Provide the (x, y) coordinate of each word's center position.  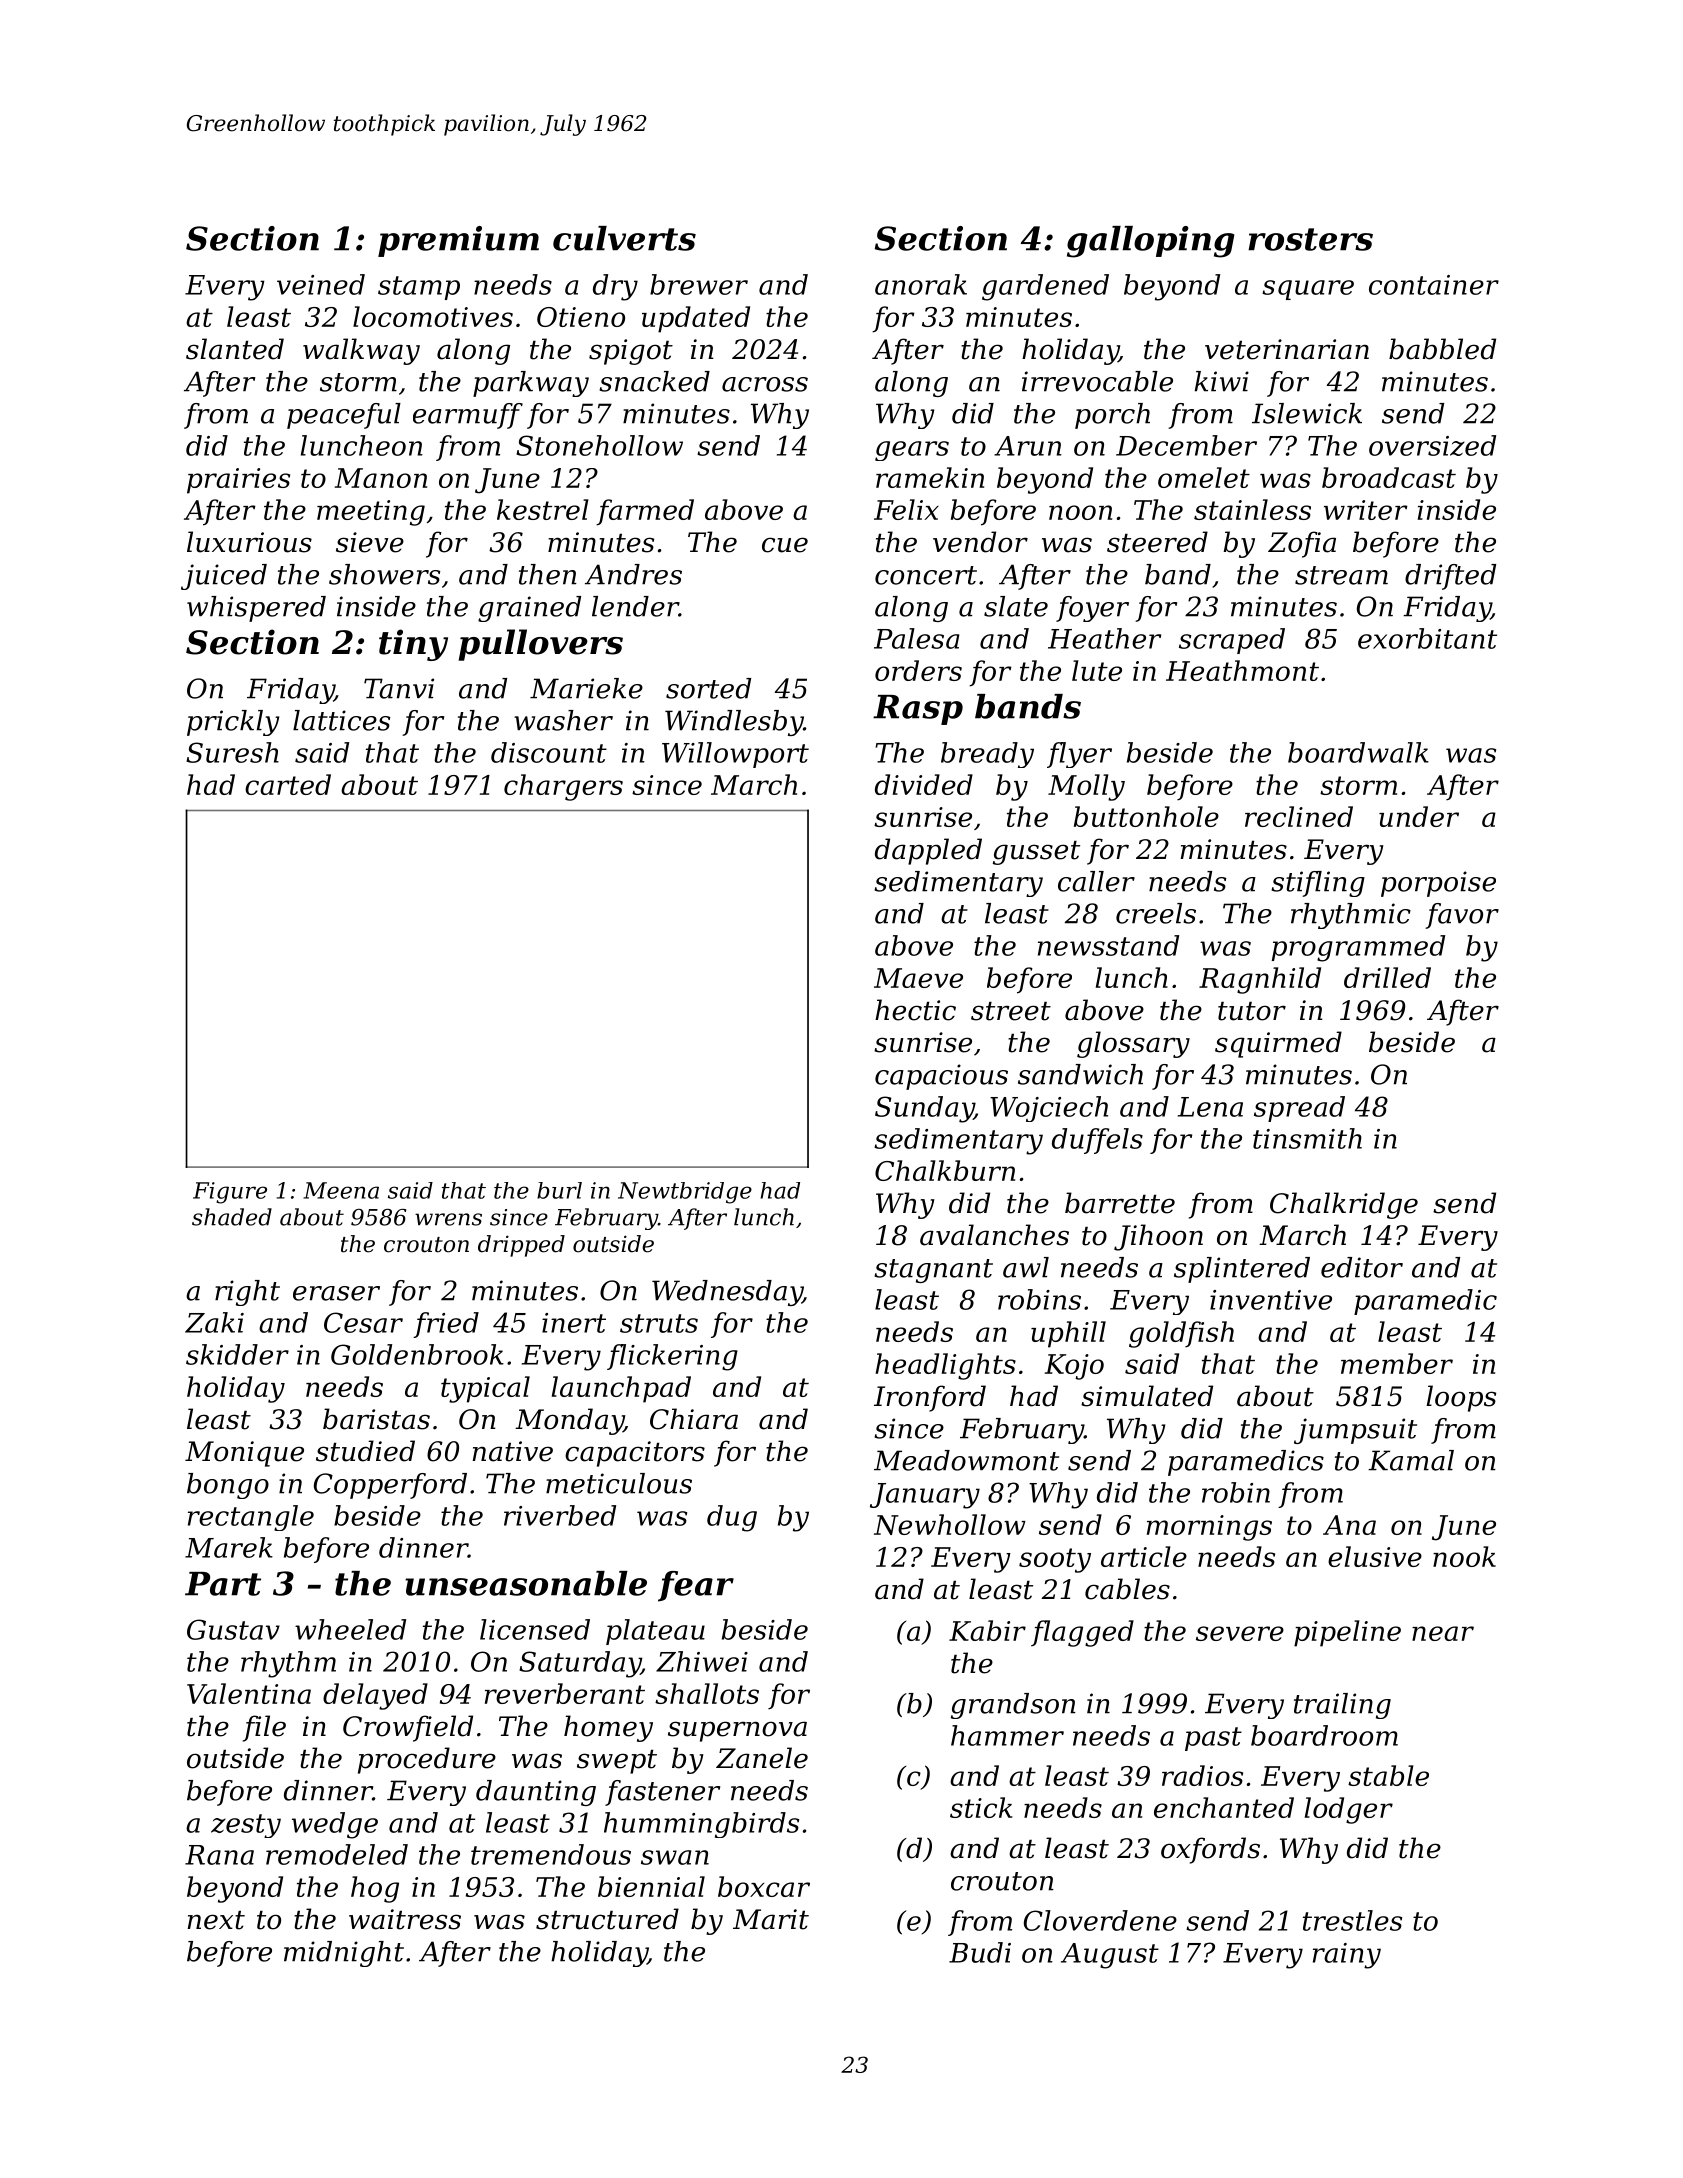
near (1443, 1633)
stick (981, 1807)
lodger (1349, 1810)
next (216, 1920)
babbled (1442, 349)
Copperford (390, 1486)
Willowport (735, 755)
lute (1097, 670)
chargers (563, 787)
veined (321, 284)
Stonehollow (599, 445)
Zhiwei (702, 1661)
